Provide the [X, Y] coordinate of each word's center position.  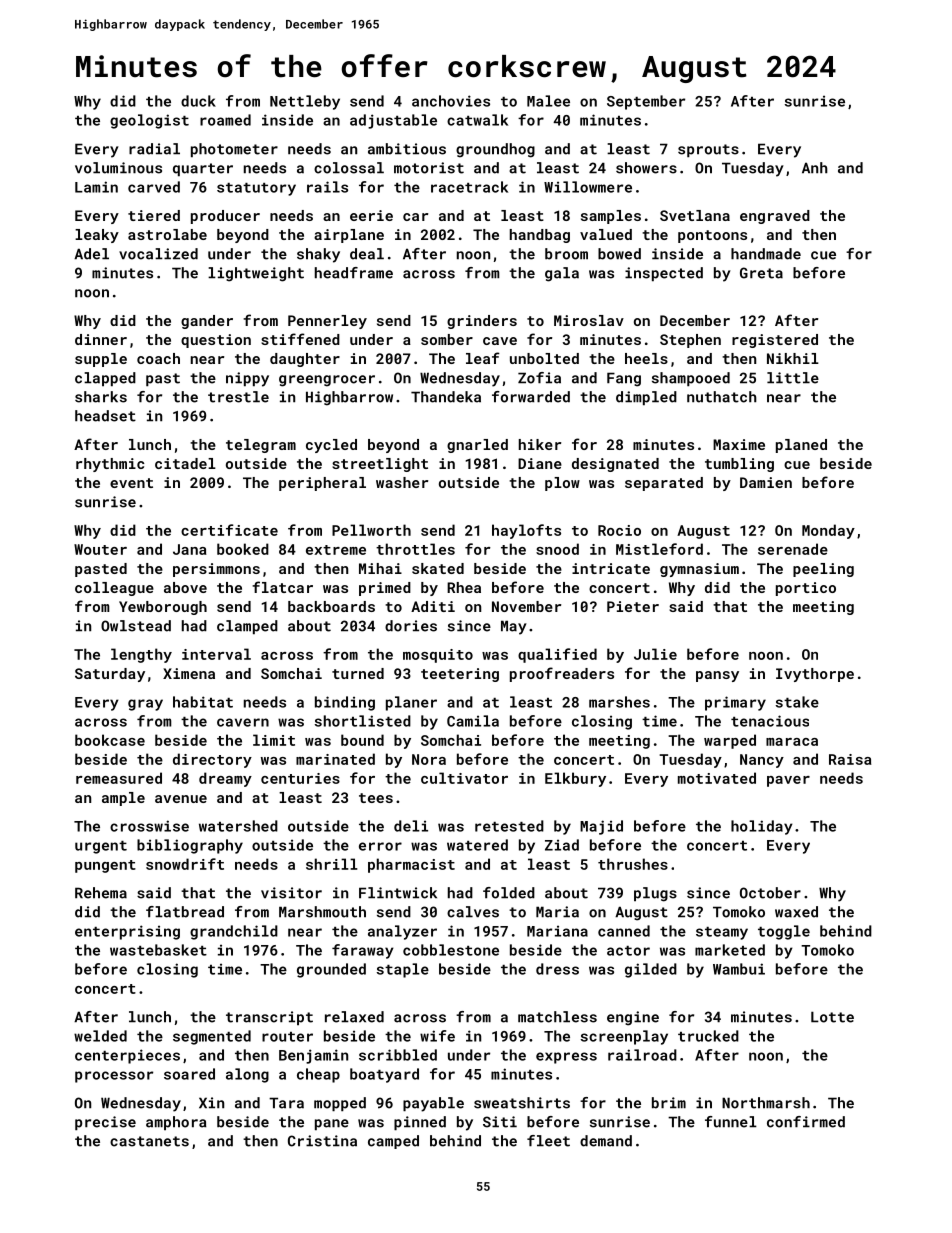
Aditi [433, 606]
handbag [540, 236]
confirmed [806, 1122]
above [185, 587]
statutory [256, 189]
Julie [655, 654]
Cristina [322, 1141]
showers [646, 168]
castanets [149, 1141]
